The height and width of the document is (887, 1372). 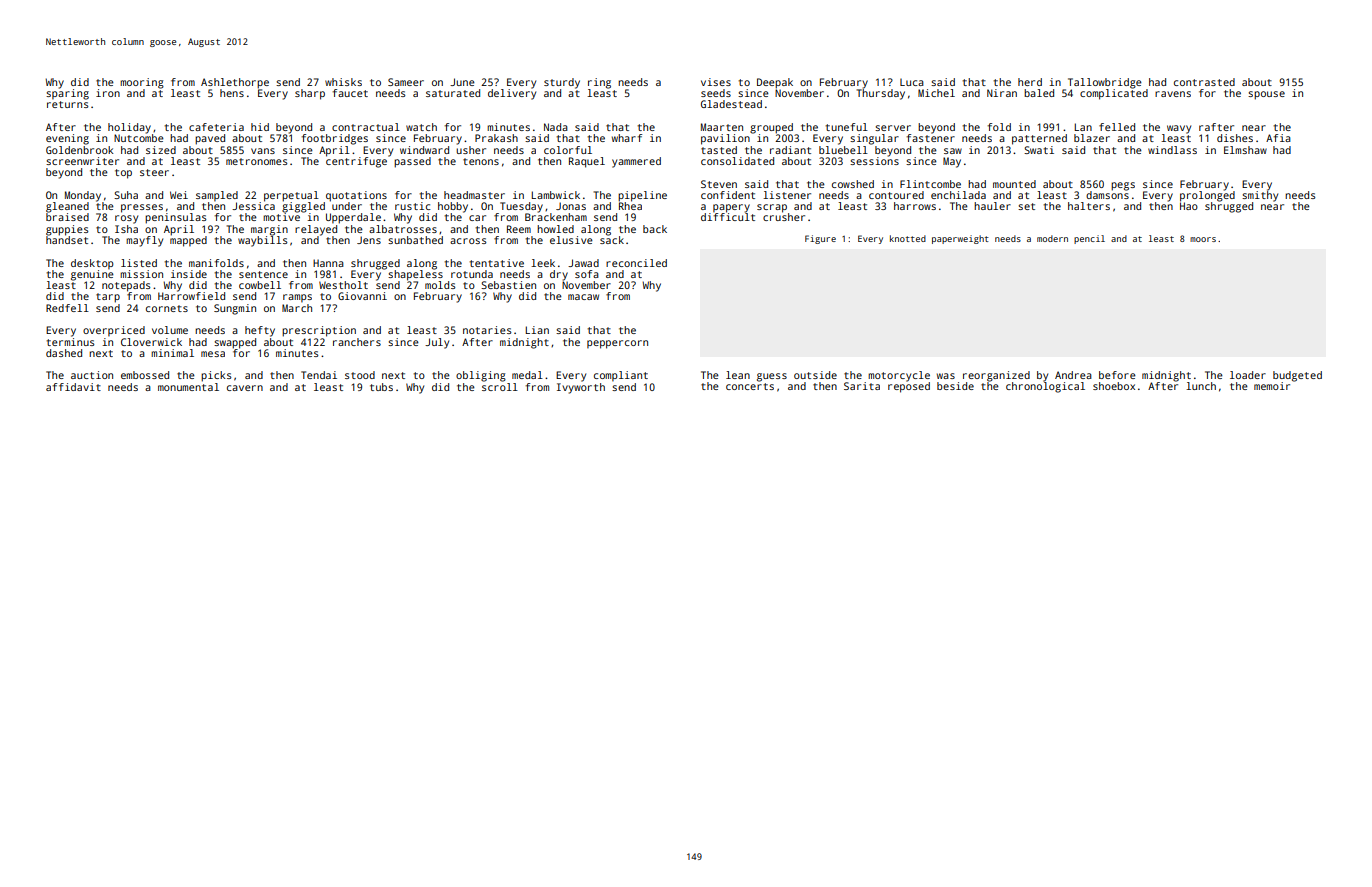 I want to click on dishes, so click(x=1235, y=138).
